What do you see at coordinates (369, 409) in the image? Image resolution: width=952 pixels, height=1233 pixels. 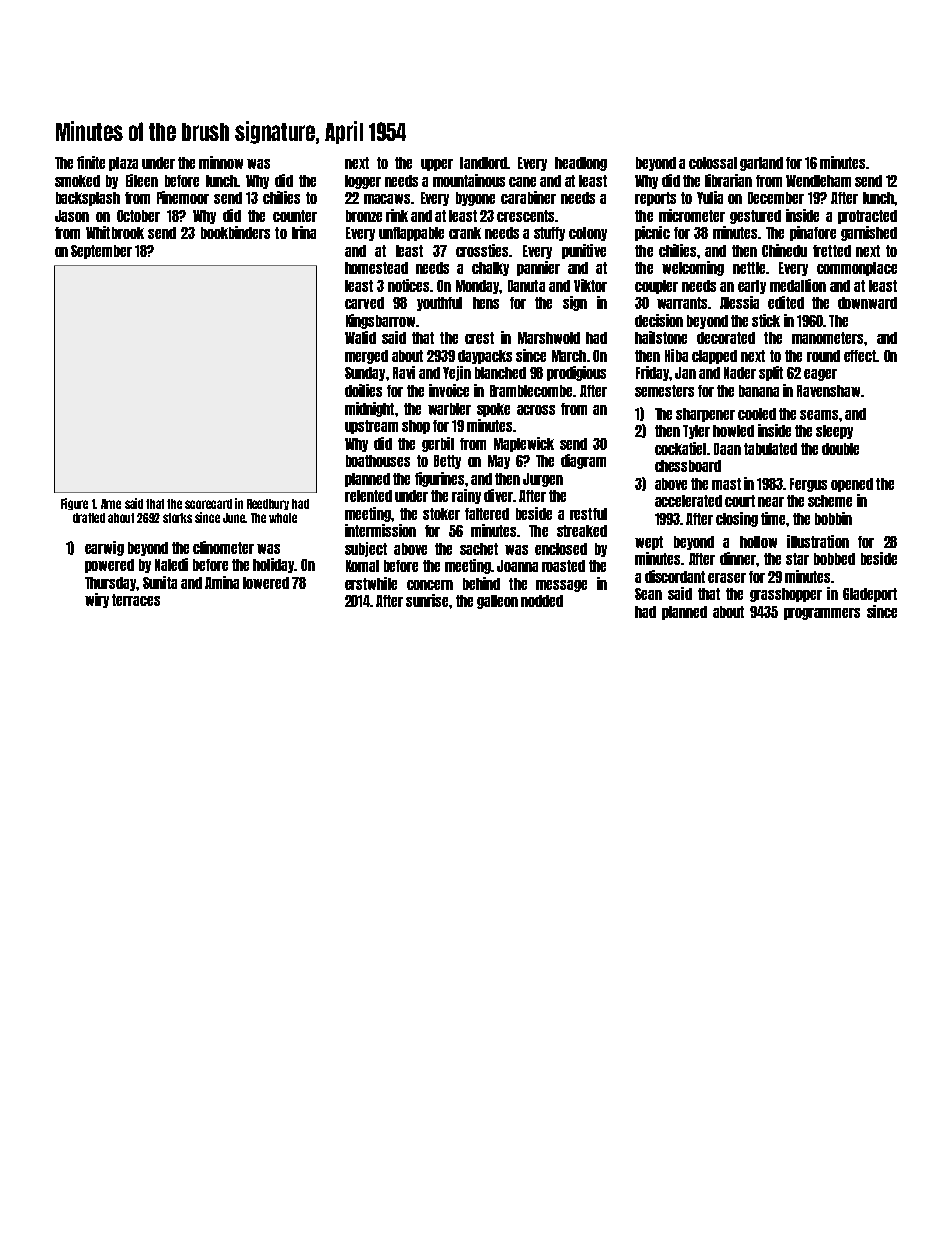 I see `midnight` at bounding box center [369, 409].
